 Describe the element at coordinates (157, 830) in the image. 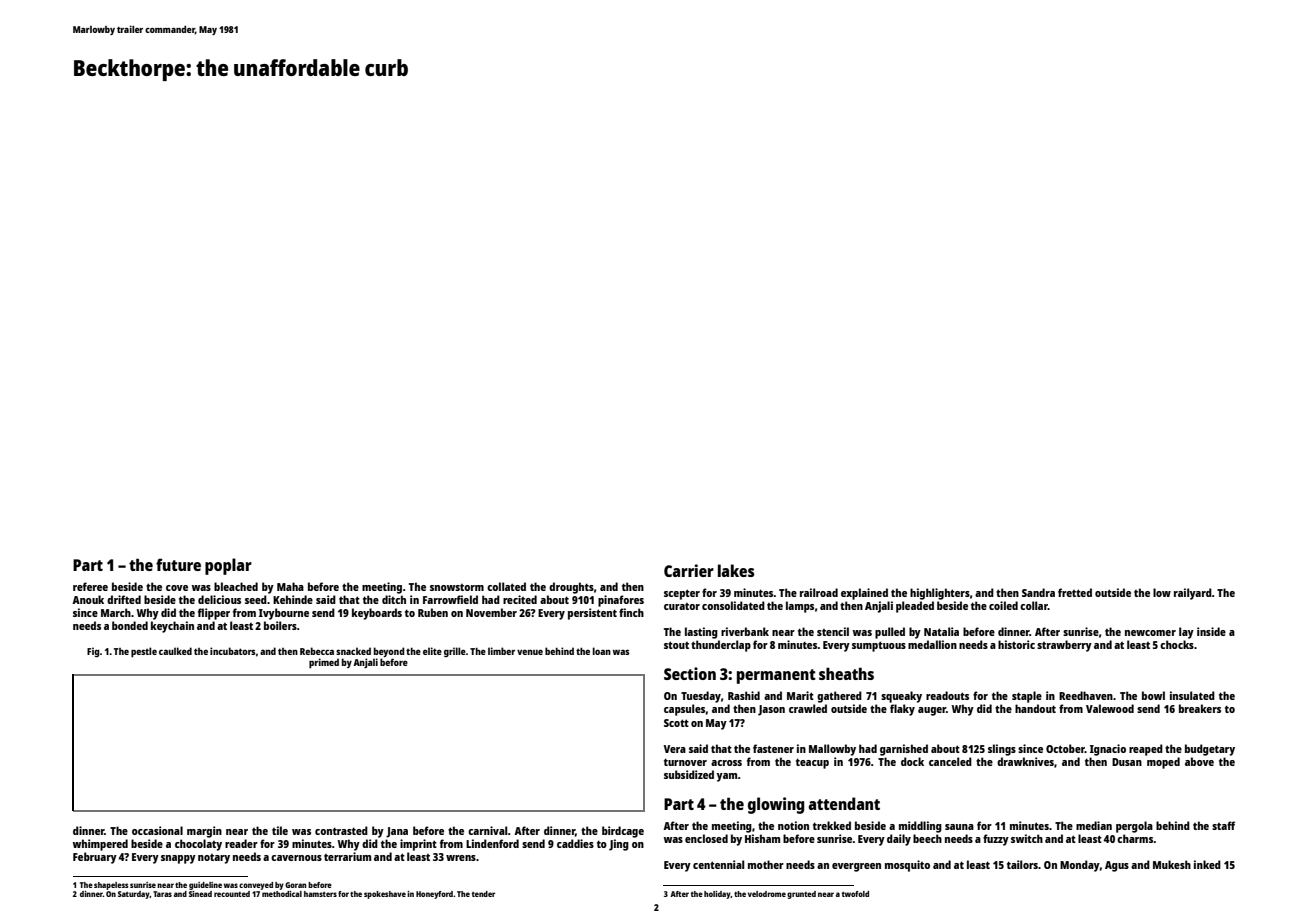

I see `occasional` at that location.
